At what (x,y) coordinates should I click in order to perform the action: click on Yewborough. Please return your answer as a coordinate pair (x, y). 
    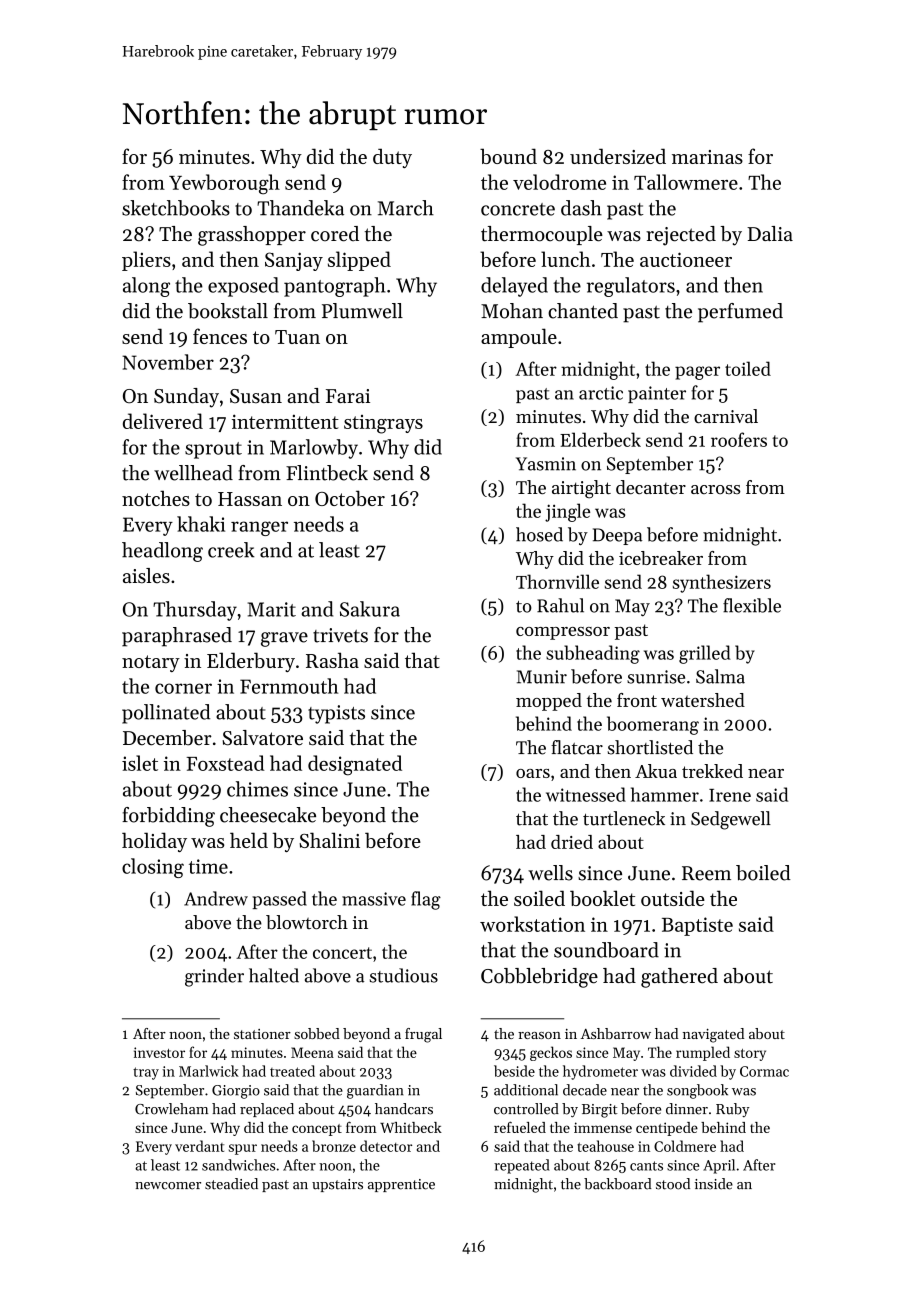
    Looking at the image, I should click on (224, 184).
